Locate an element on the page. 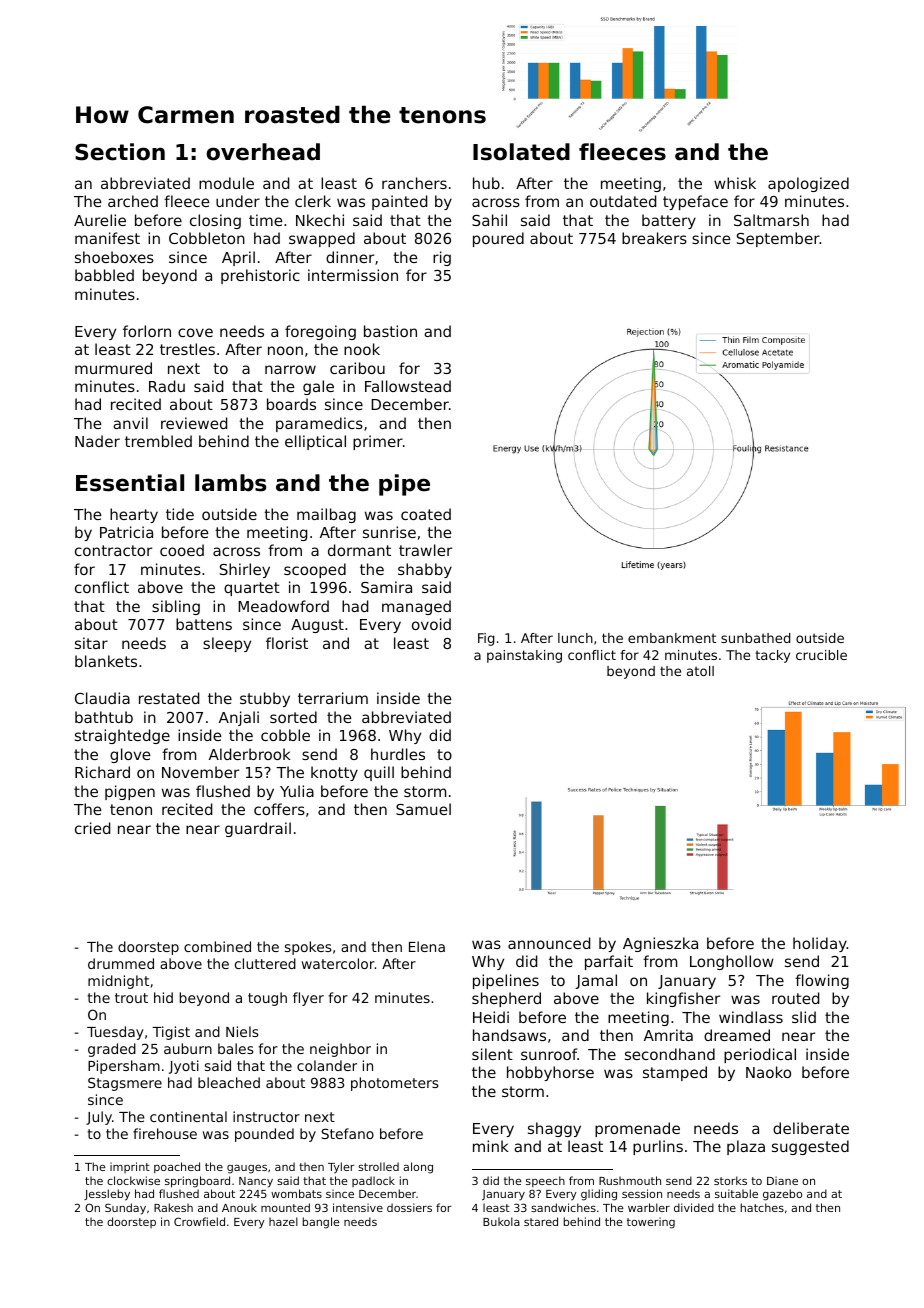 This document has width=924, height=1308. glove is located at coordinates (130, 755).
